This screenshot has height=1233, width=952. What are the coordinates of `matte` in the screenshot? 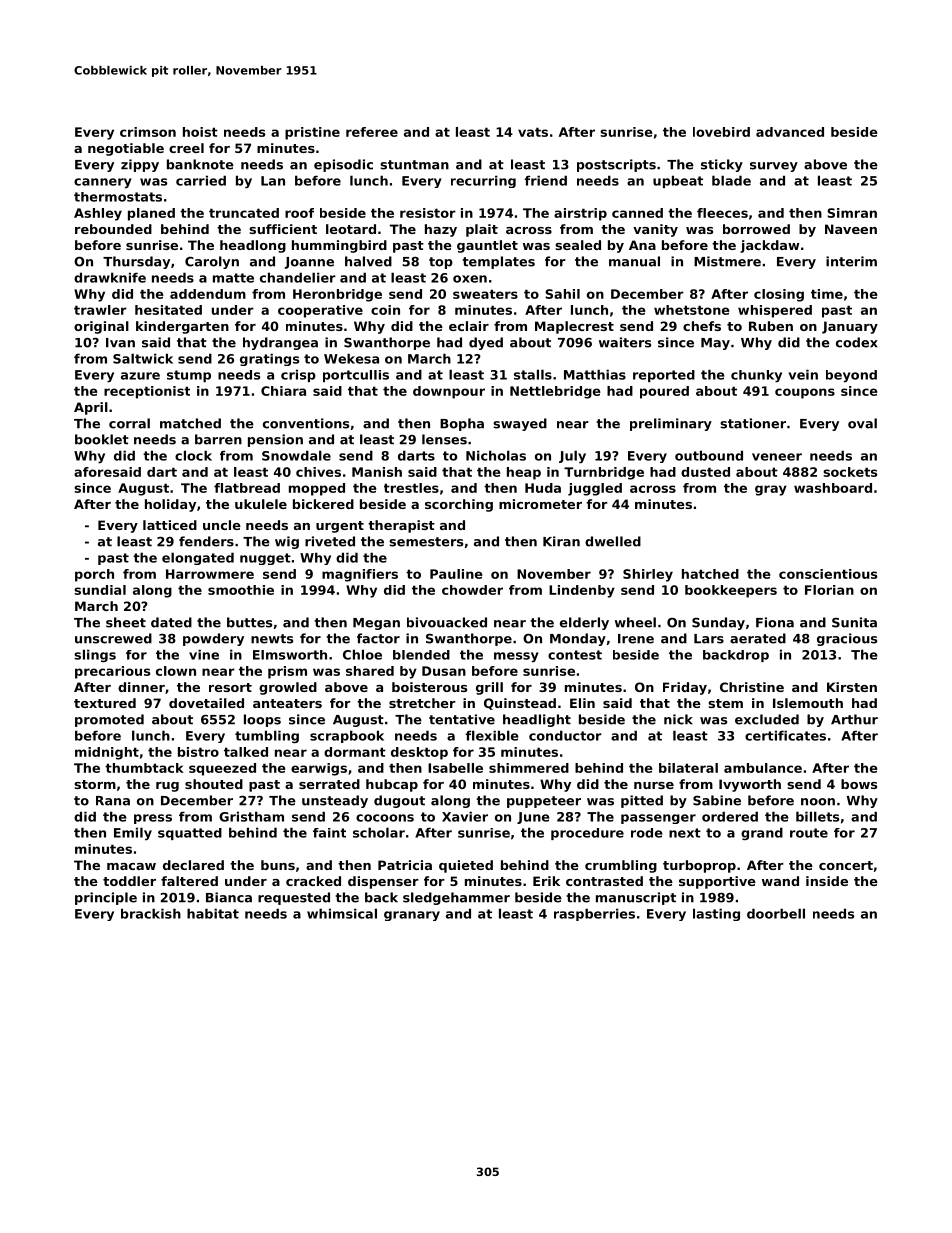 It's located at (233, 278).
